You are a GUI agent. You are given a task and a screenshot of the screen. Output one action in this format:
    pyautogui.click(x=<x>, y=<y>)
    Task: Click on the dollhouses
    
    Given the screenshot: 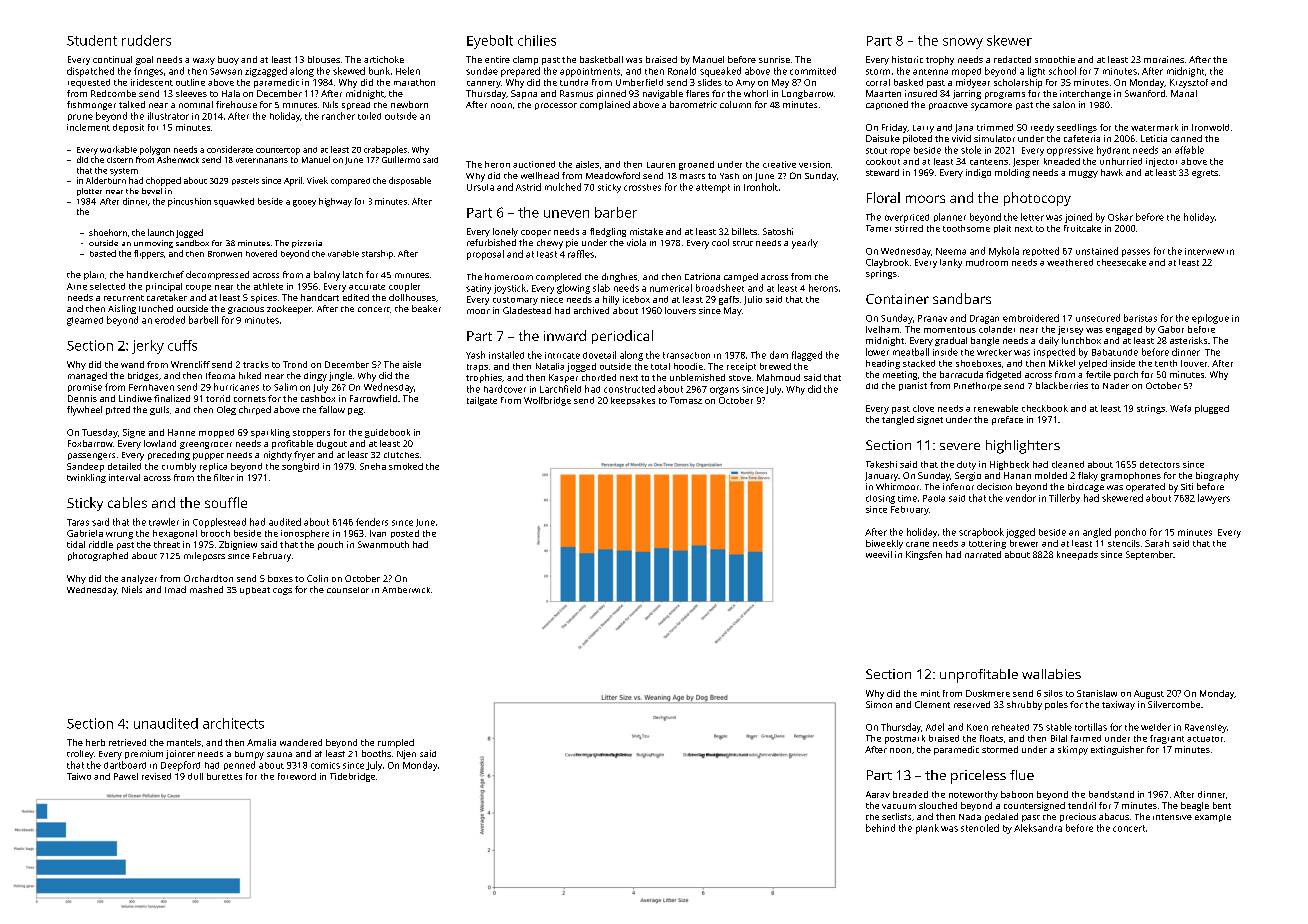 What is the action you would take?
    pyautogui.click(x=412, y=297)
